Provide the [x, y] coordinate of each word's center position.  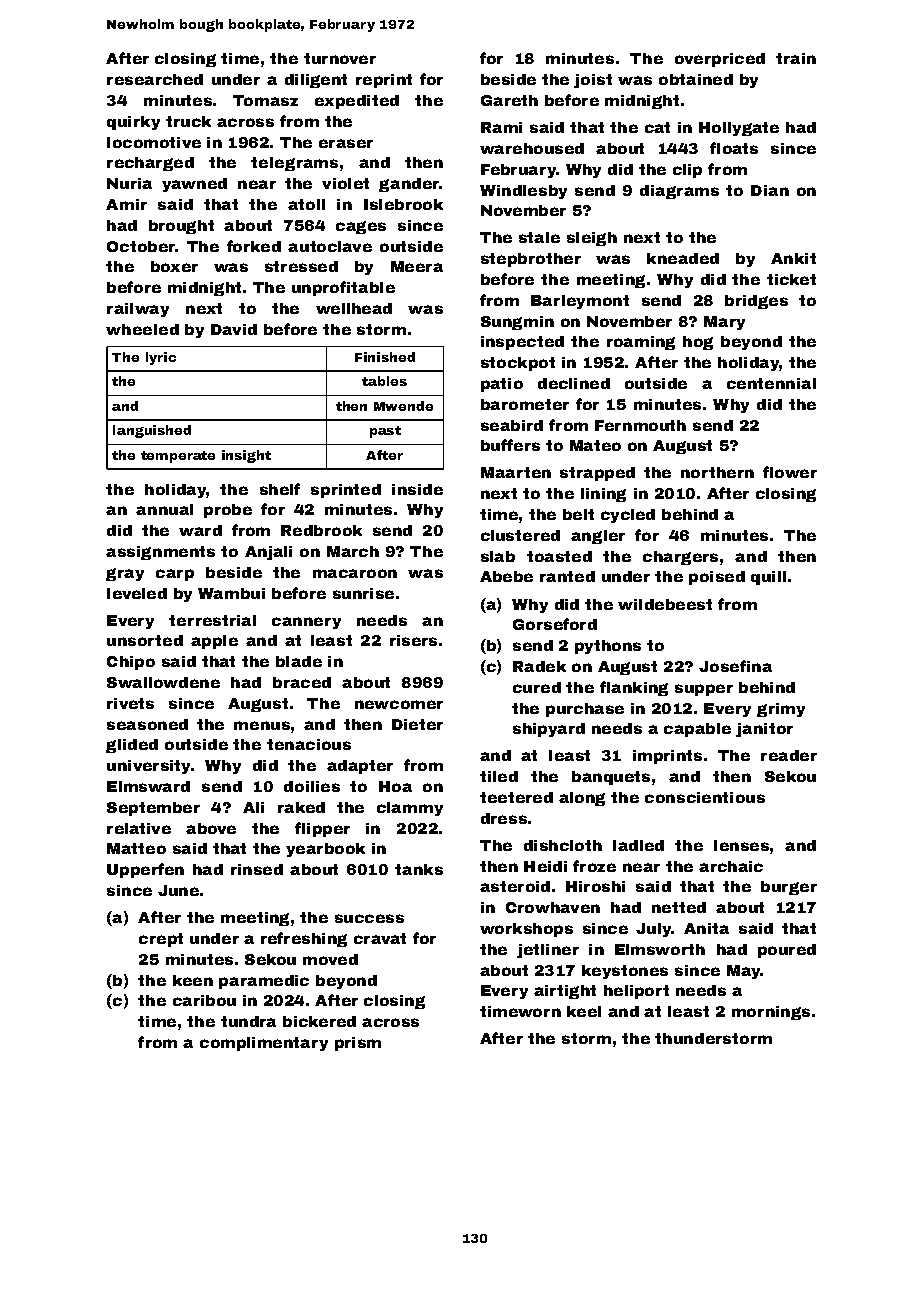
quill [768, 578]
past [385, 432]
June [178, 890]
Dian [770, 190]
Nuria [129, 183]
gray [125, 574]
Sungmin [517, 323]
